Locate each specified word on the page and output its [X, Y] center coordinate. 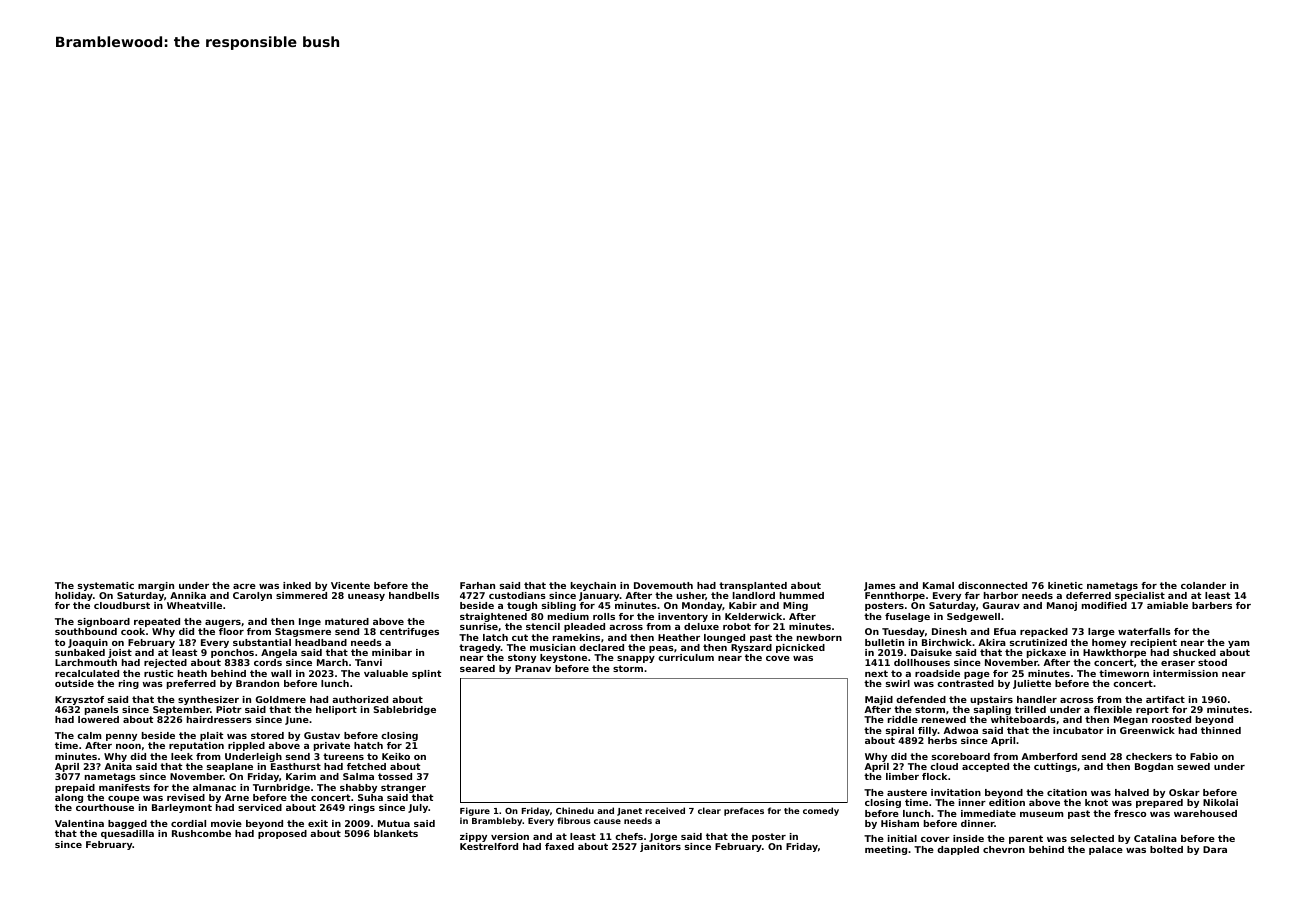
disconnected [992, 585]
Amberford [1049, 756]
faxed [559, 846]
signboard [104, 622]
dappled [958, 850]
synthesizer [208, 700]
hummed [802, 595]
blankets [396, 833]
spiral [900, 731]
